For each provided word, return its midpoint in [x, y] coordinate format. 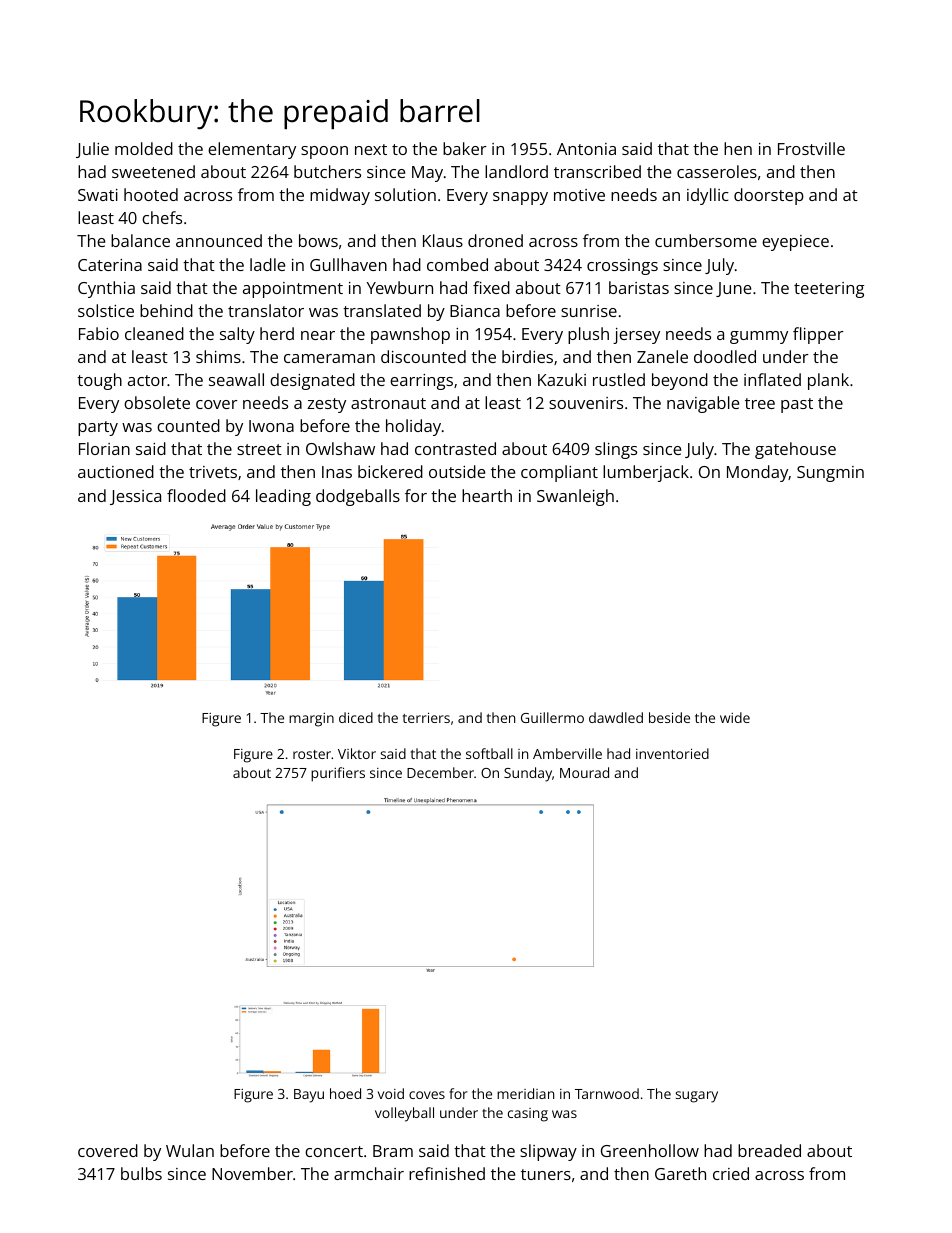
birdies [527, 356]
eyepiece [795, 243]
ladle [267, 264]
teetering [829, 290]
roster [312, 754]
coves [427, 1095]
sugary [697, 1097]
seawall [236, 379]
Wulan [190, 1150]
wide [735, 717]
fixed [491, 287]
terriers [426, 718]
